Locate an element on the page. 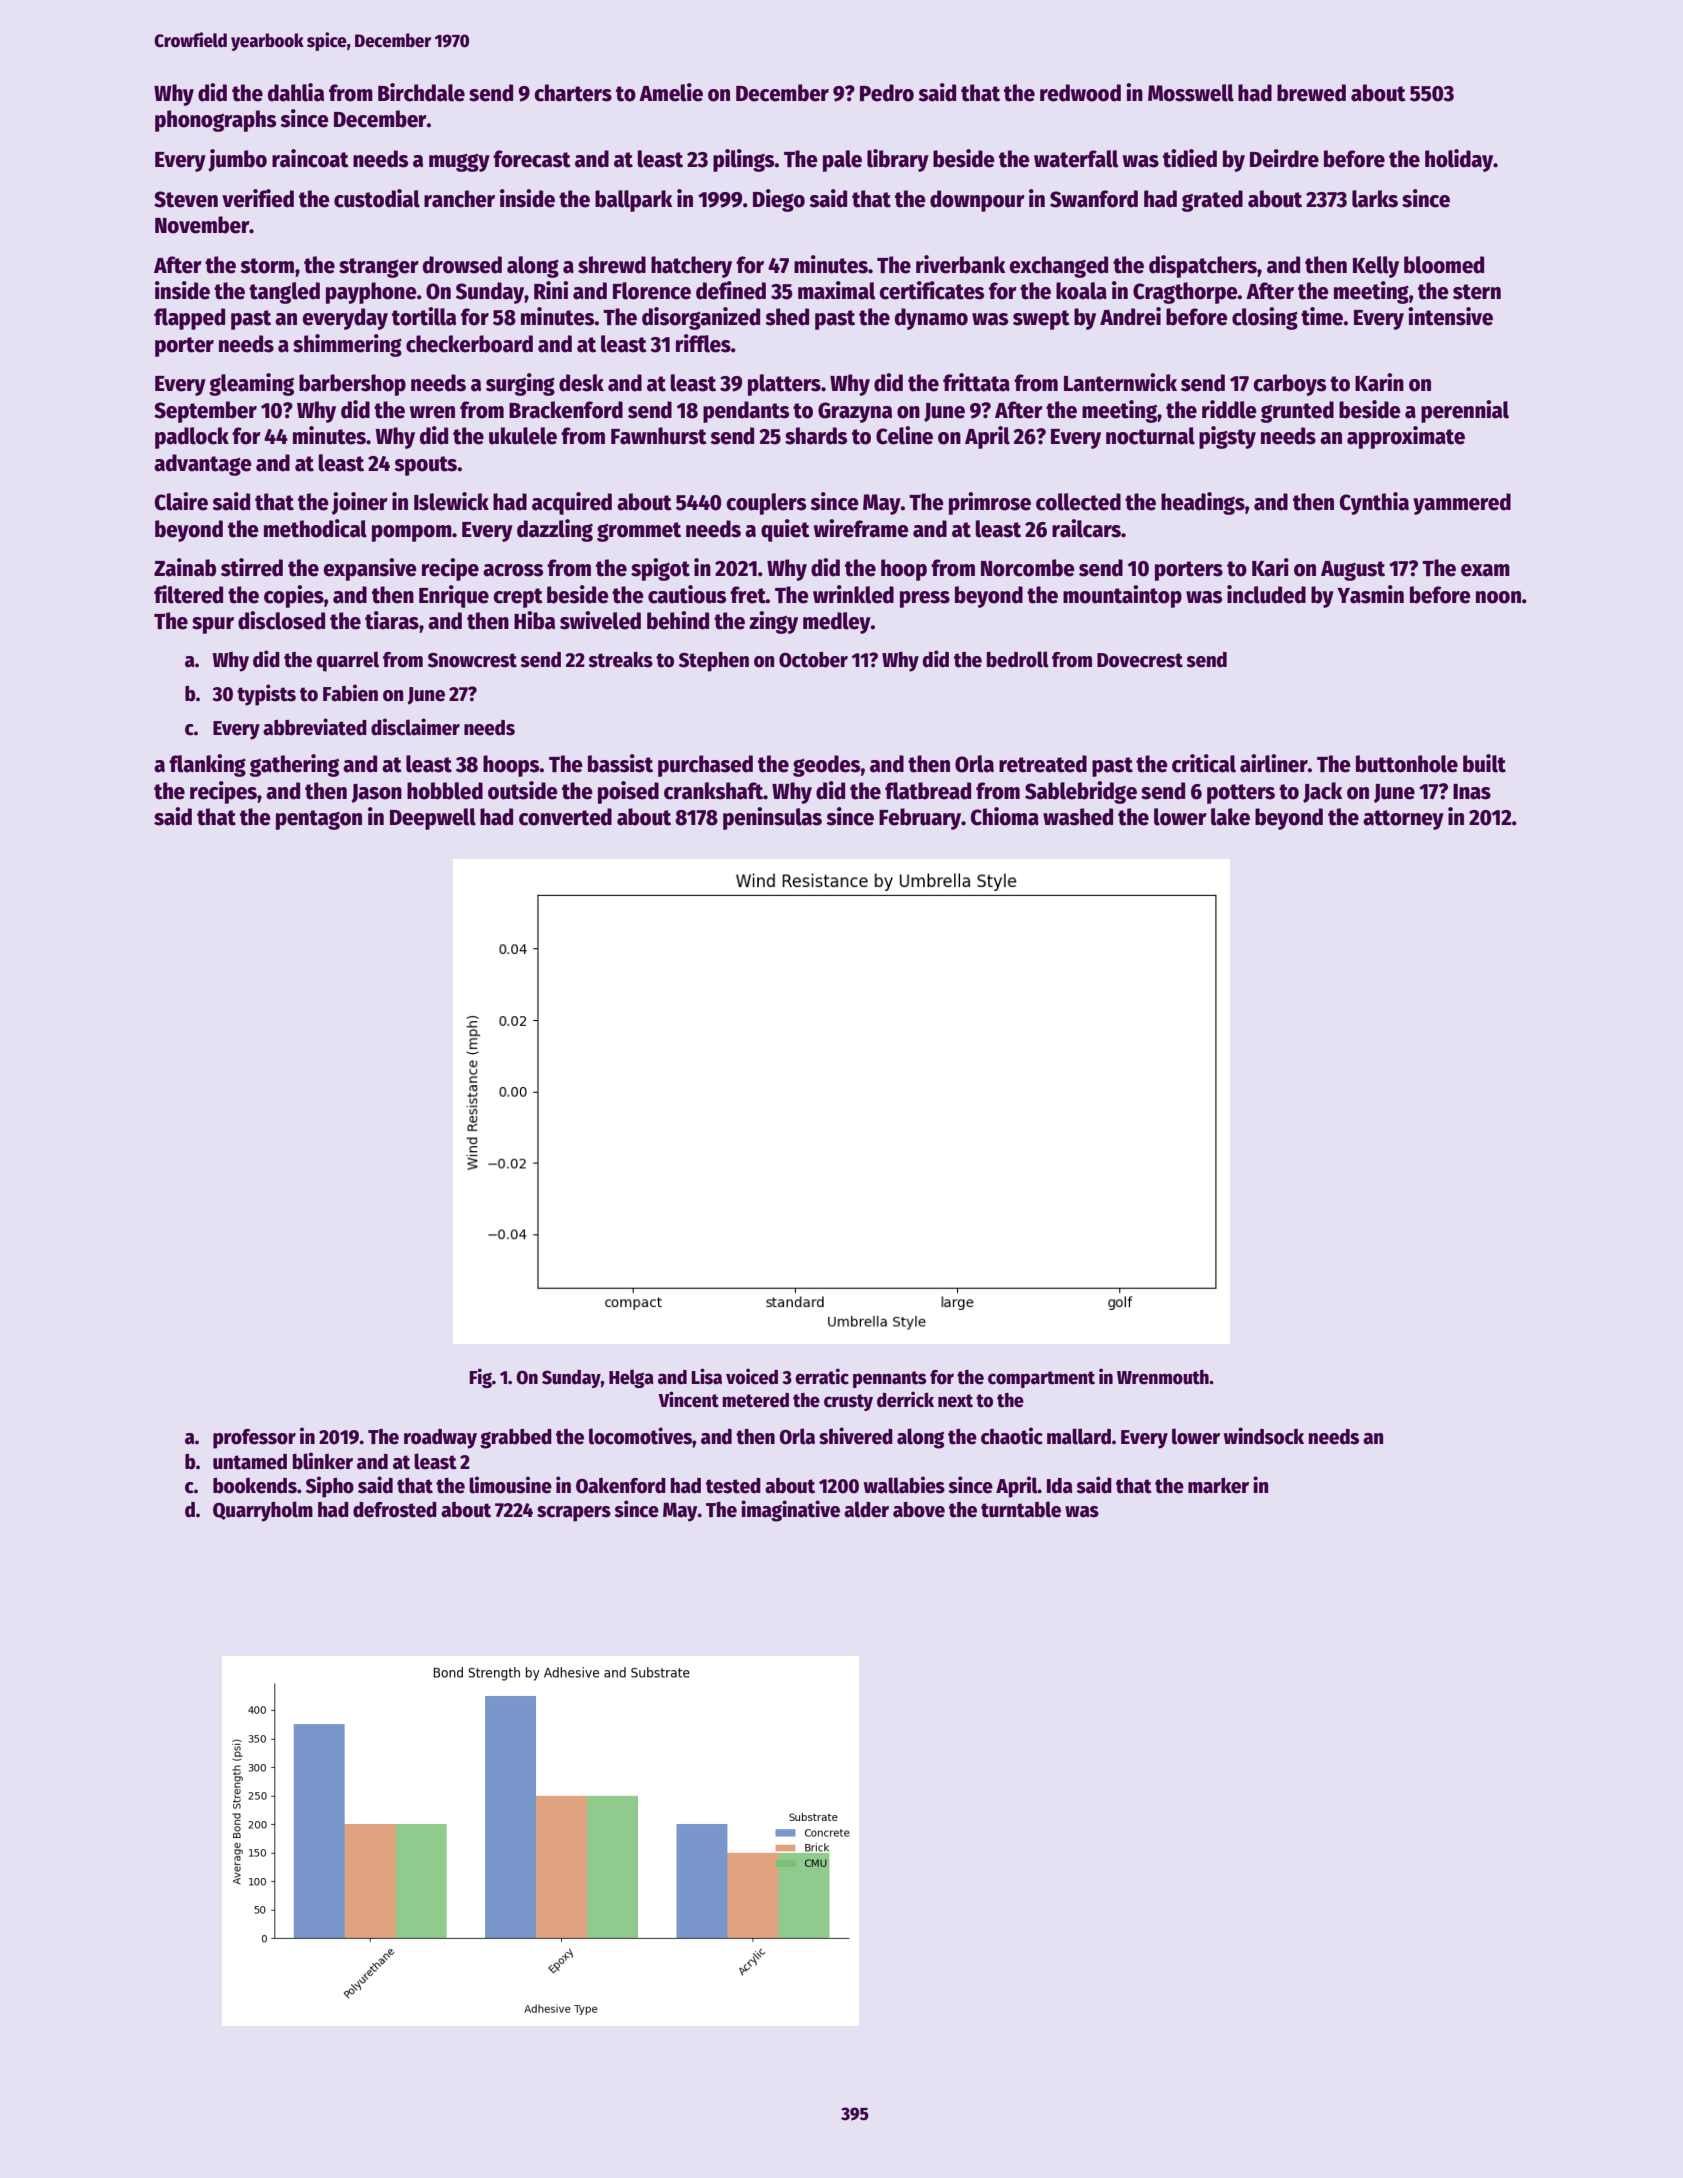 This page has height=2178, width=1683. tidied is located at coordinates (1190, 158).
